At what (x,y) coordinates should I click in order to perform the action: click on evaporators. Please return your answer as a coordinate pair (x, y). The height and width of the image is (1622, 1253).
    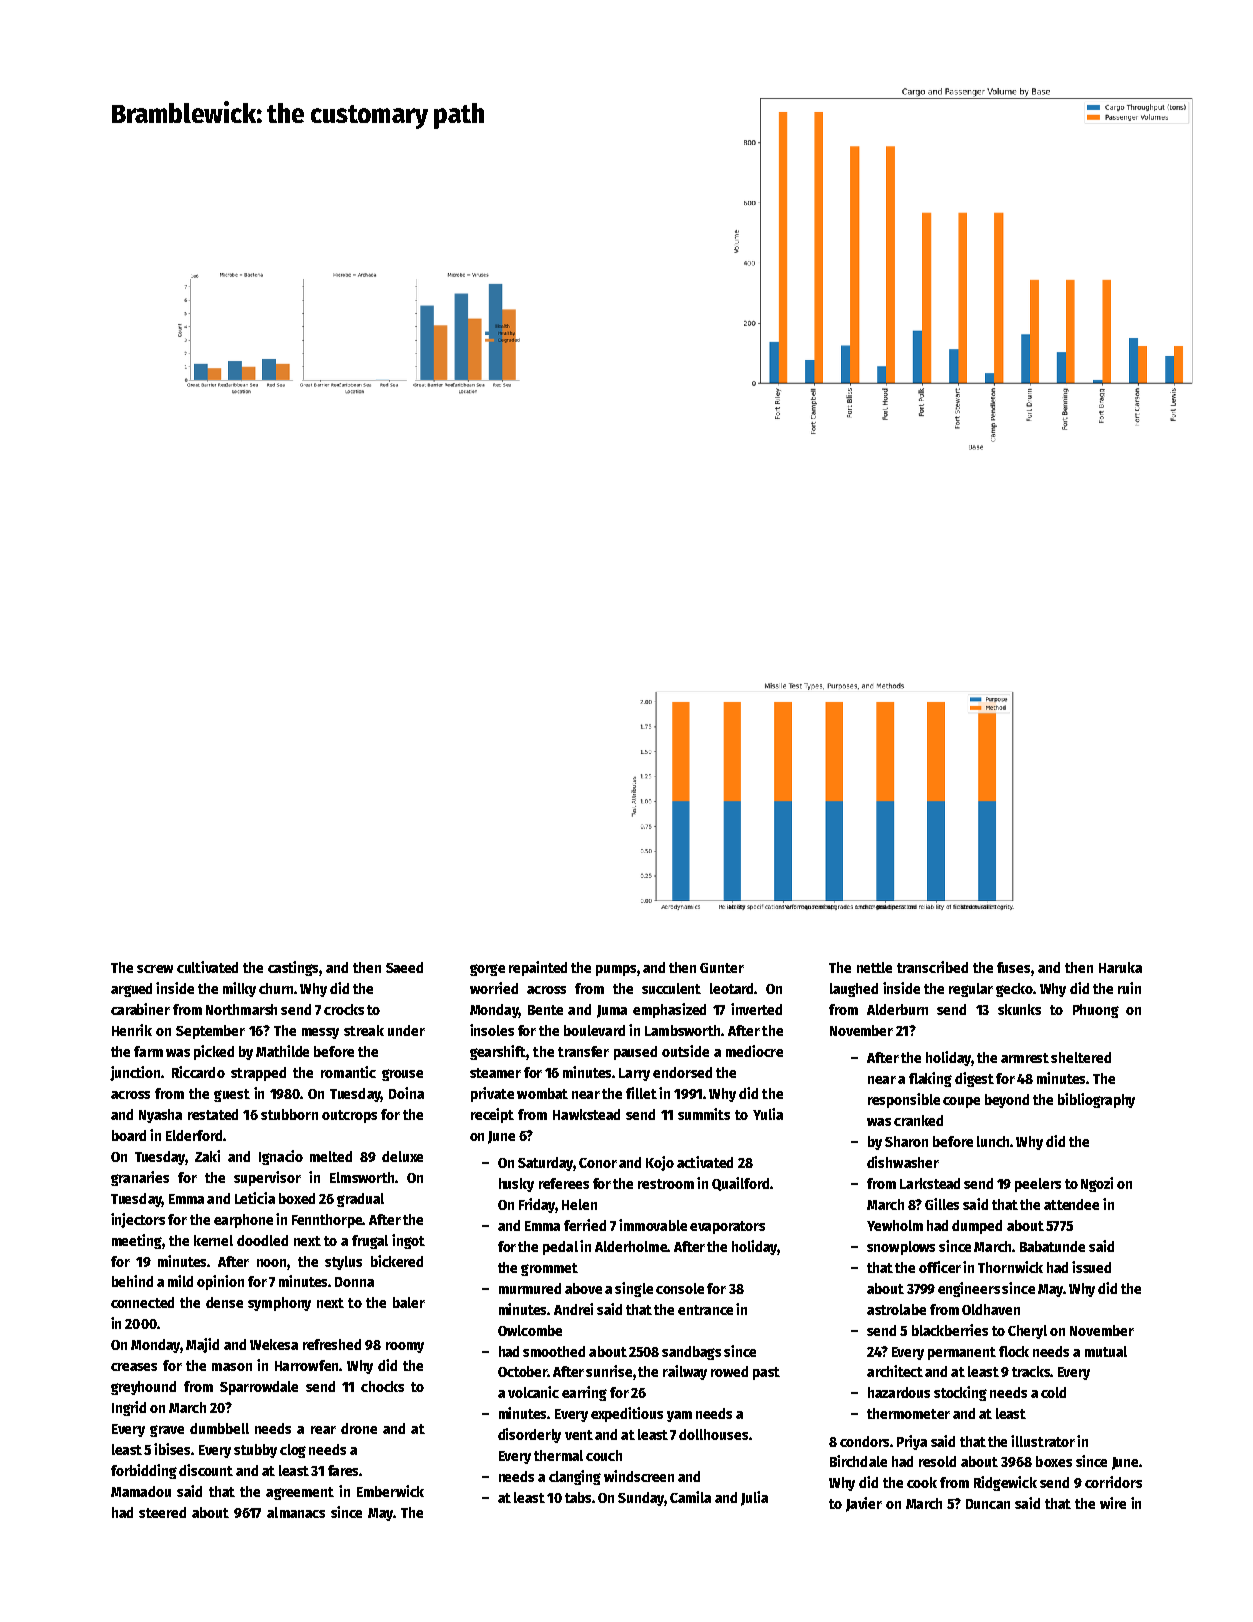
    Looking at the image, I should click on (727, 1227).
